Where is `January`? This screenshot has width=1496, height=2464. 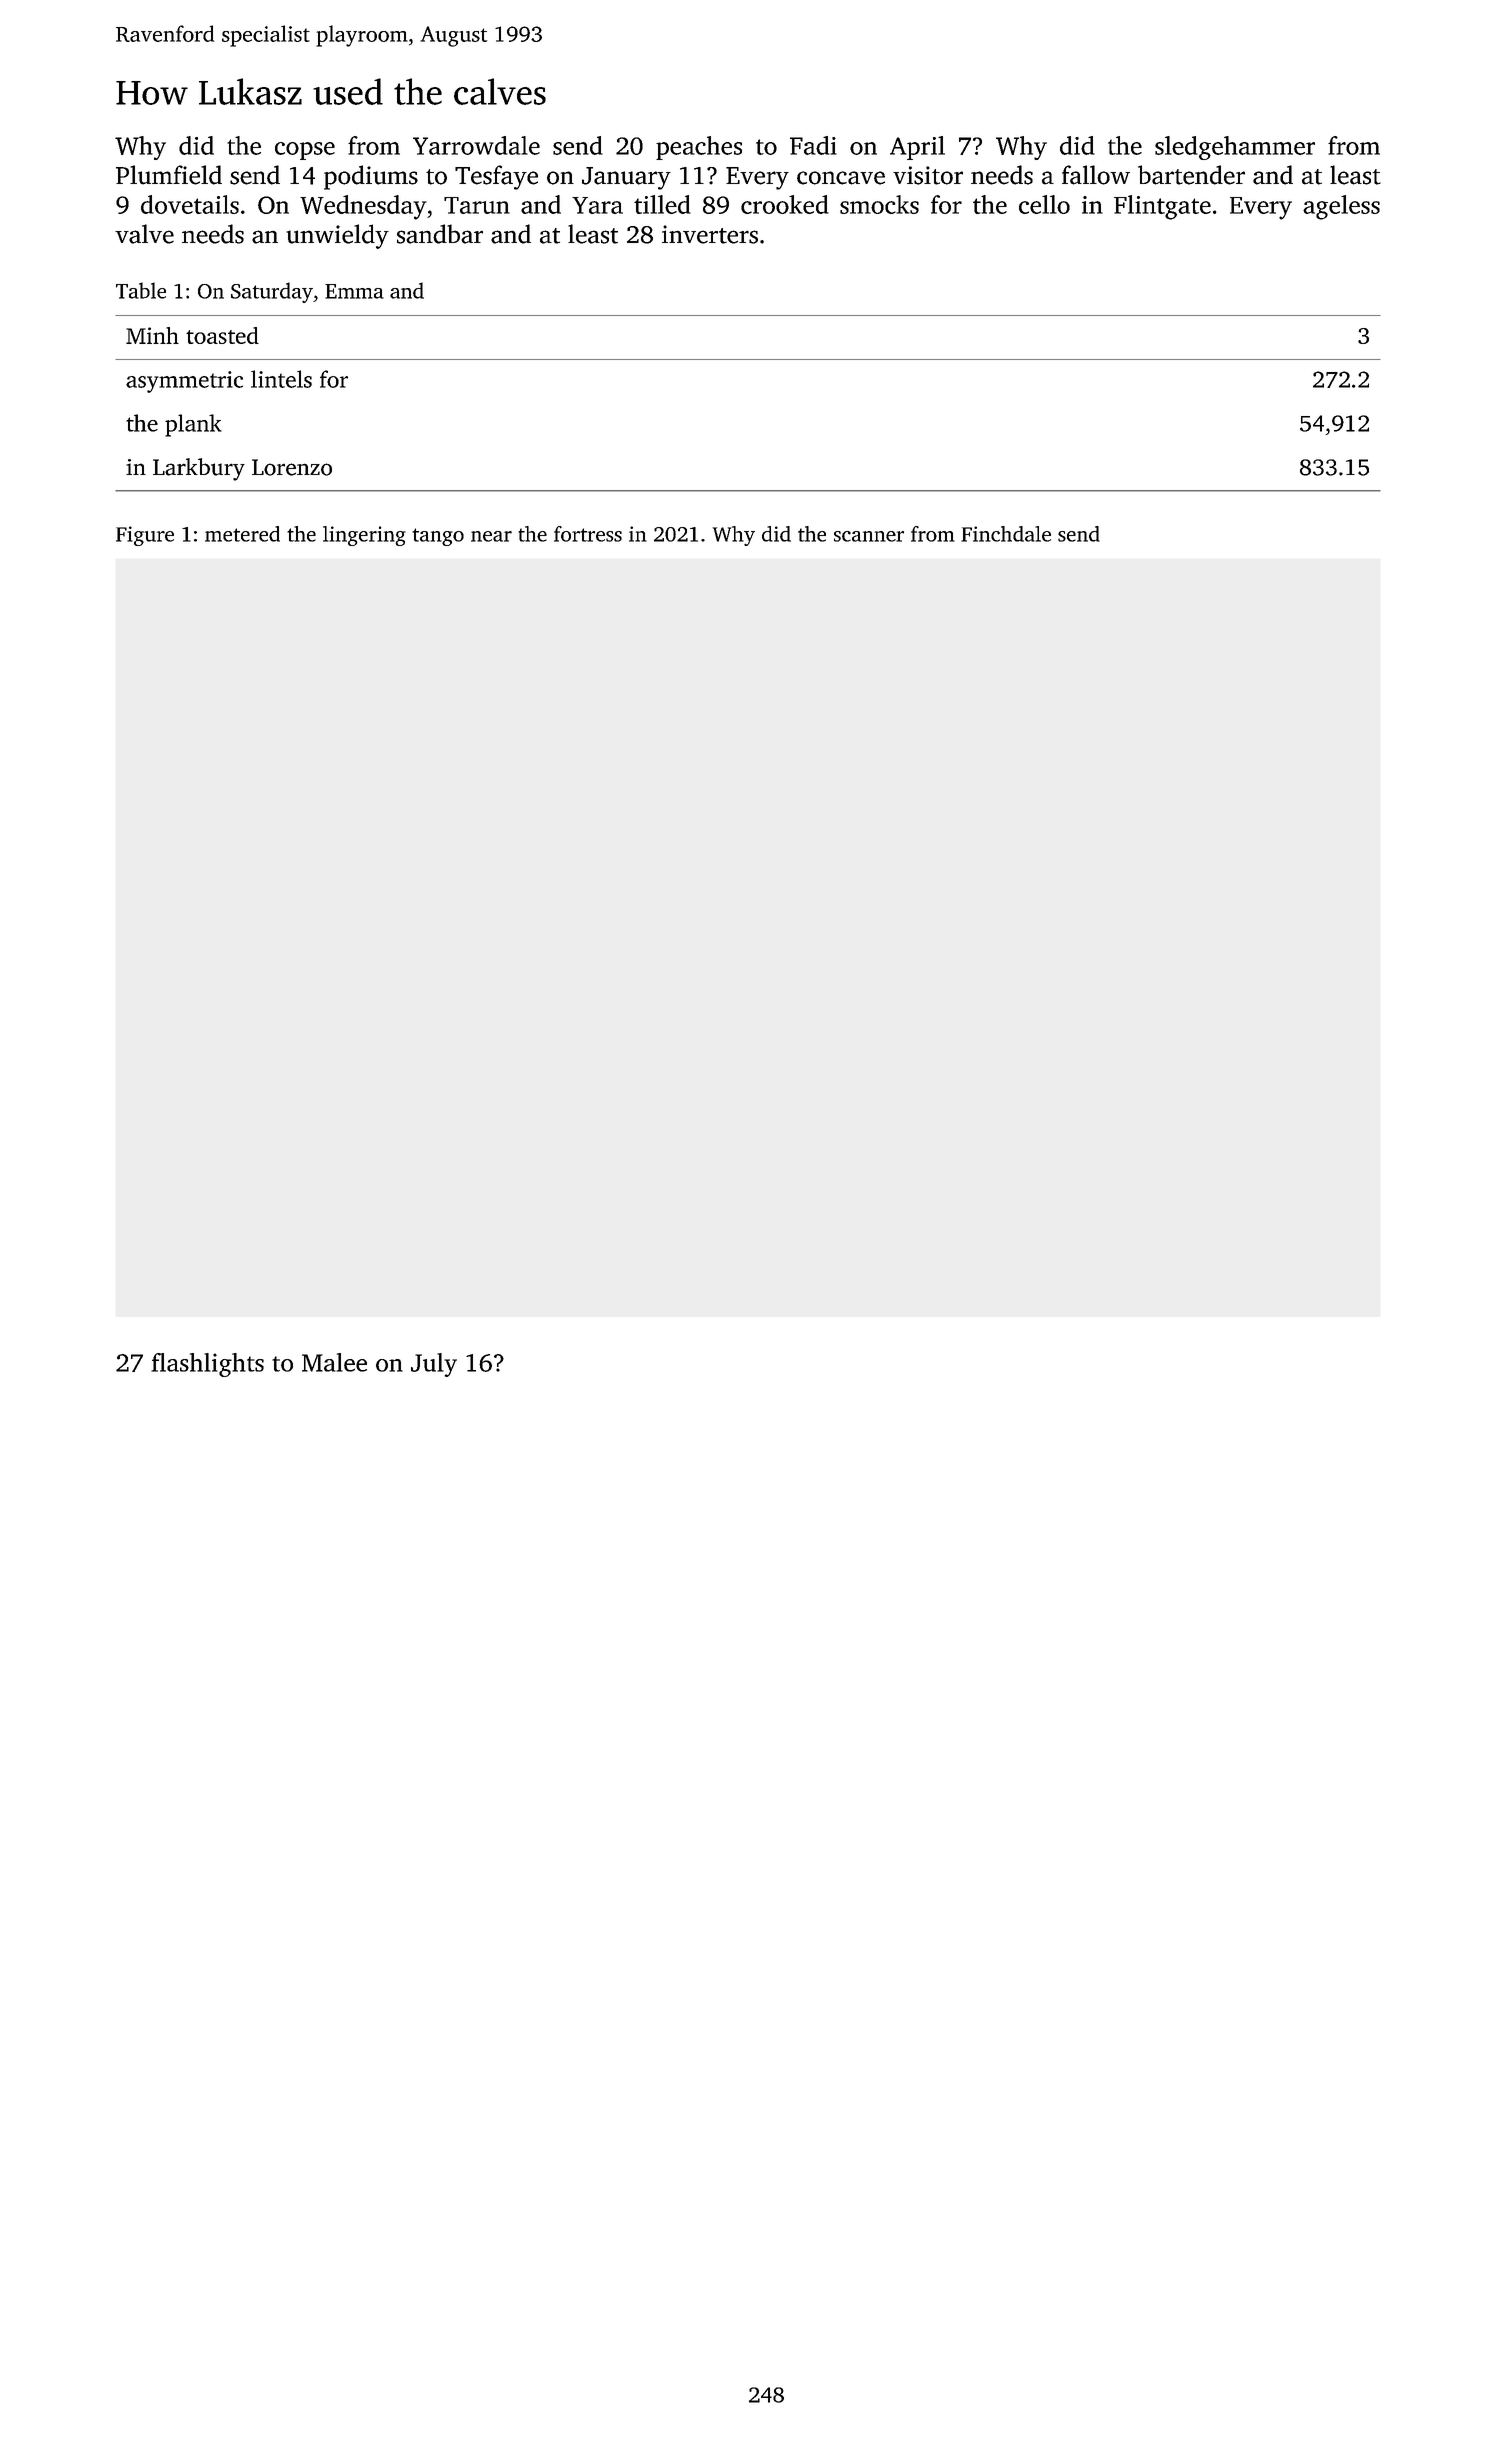 January is located at coordinates (626, 178).
